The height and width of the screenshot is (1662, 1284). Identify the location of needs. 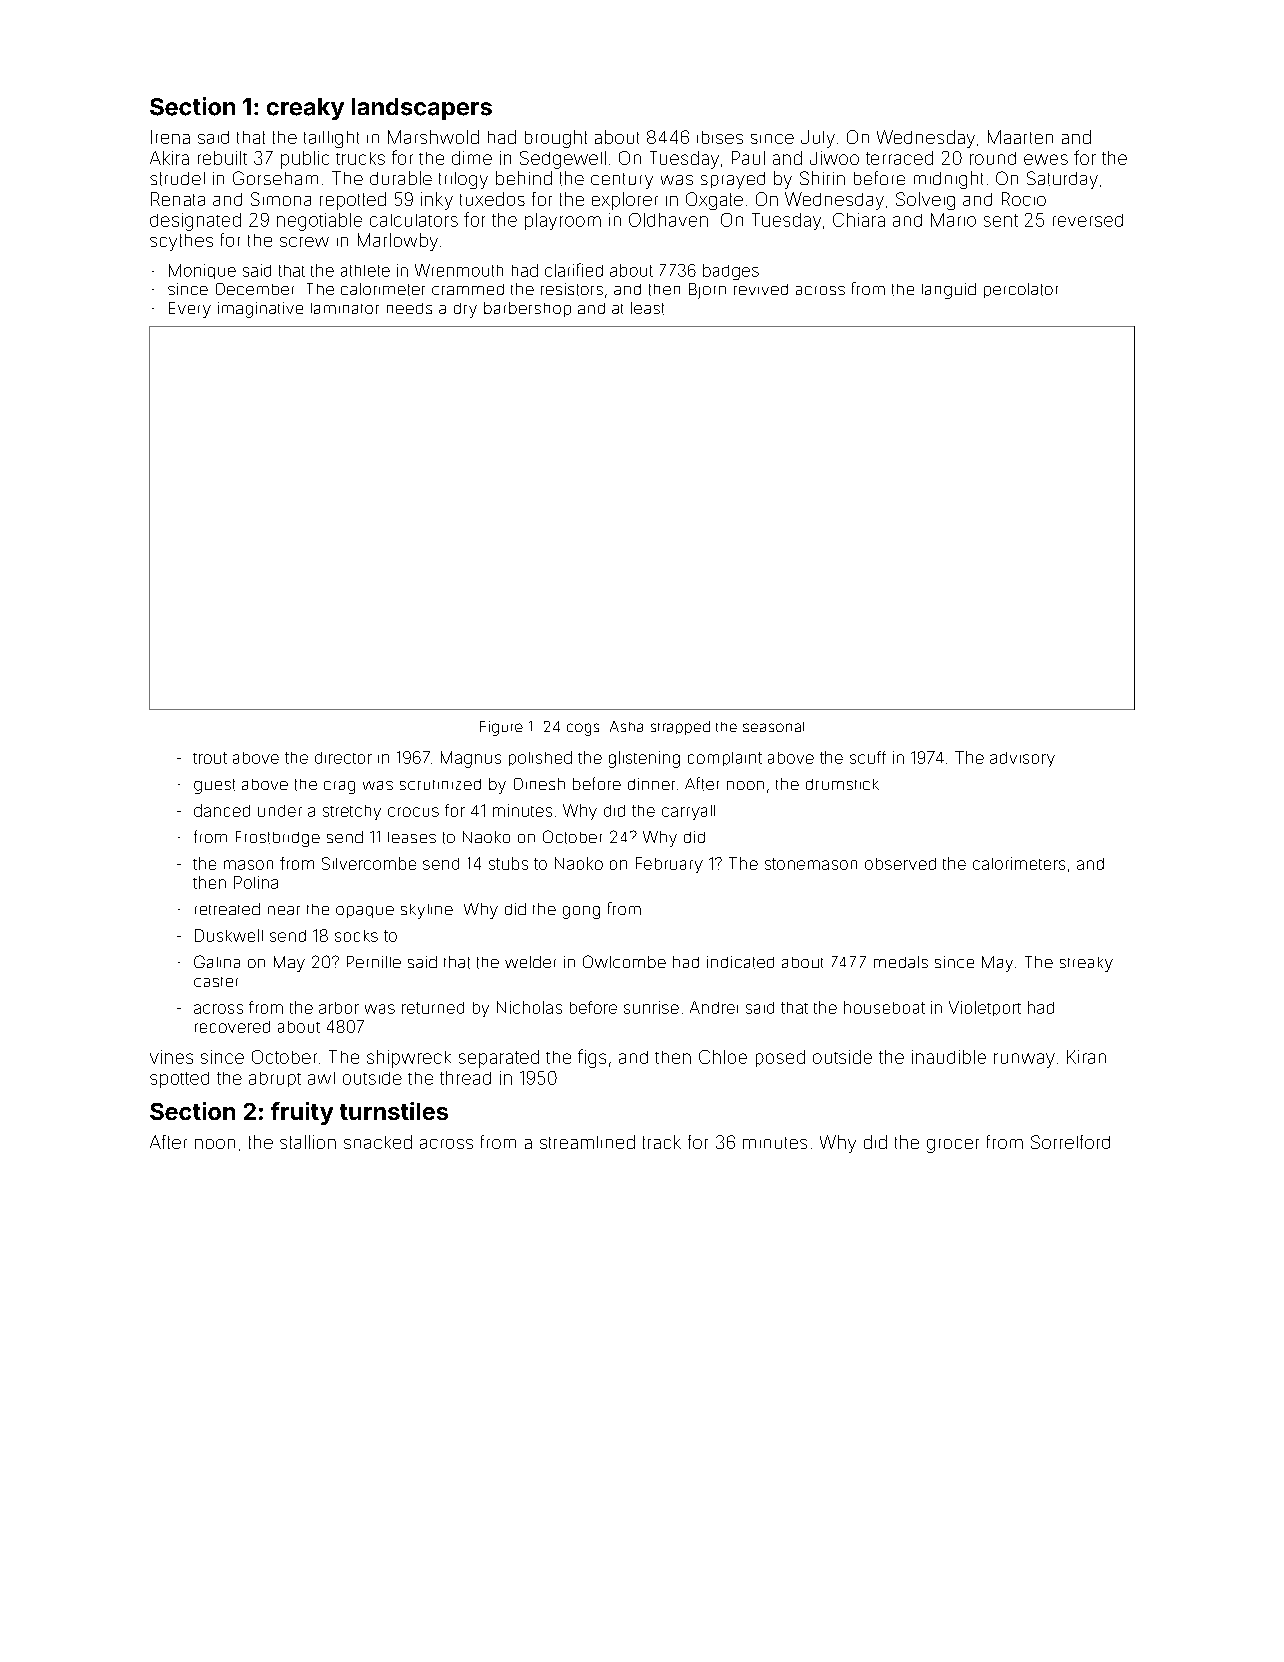
(409, 308).
